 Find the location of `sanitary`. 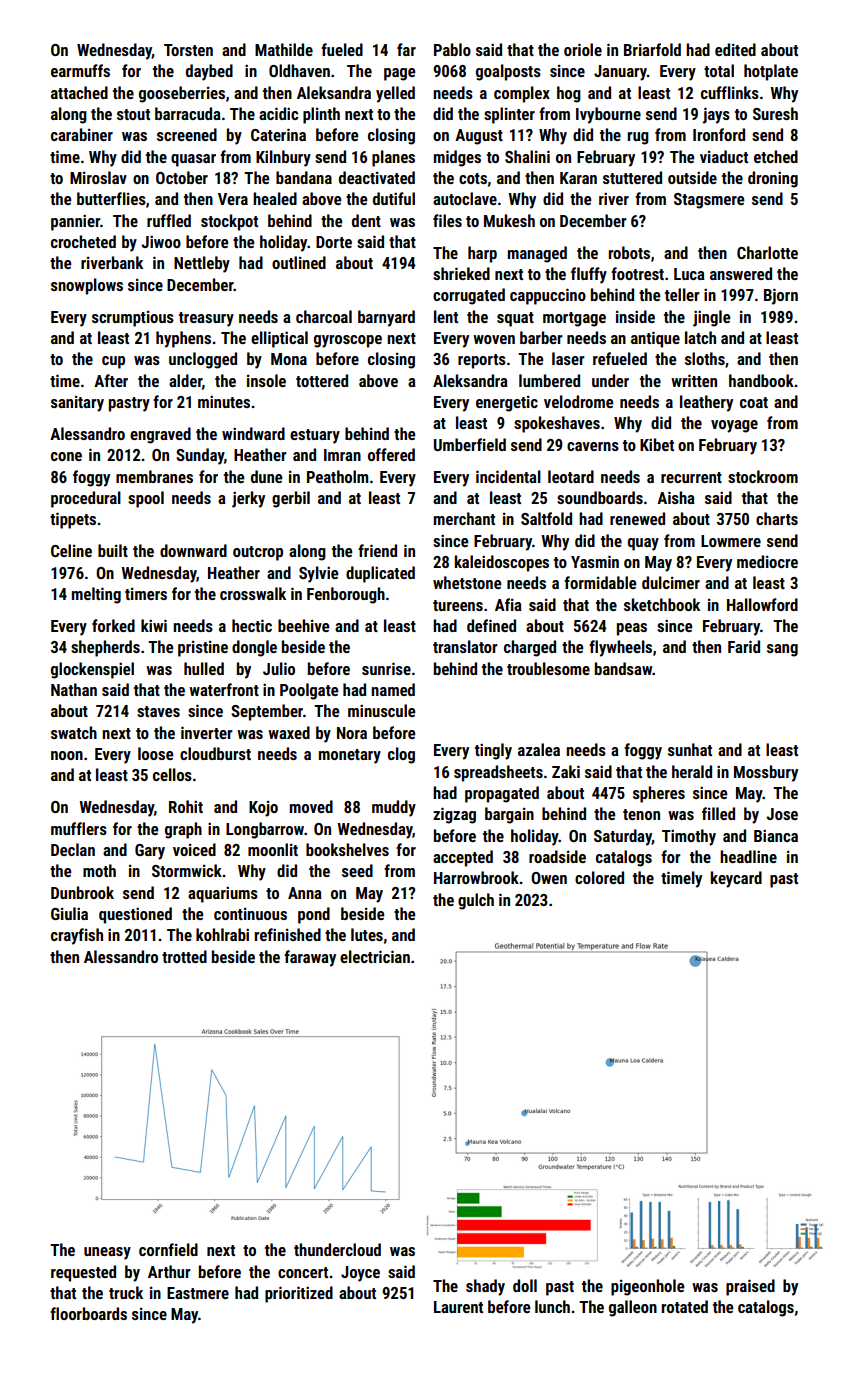

sanitary is located at coordinates (77, 404).
